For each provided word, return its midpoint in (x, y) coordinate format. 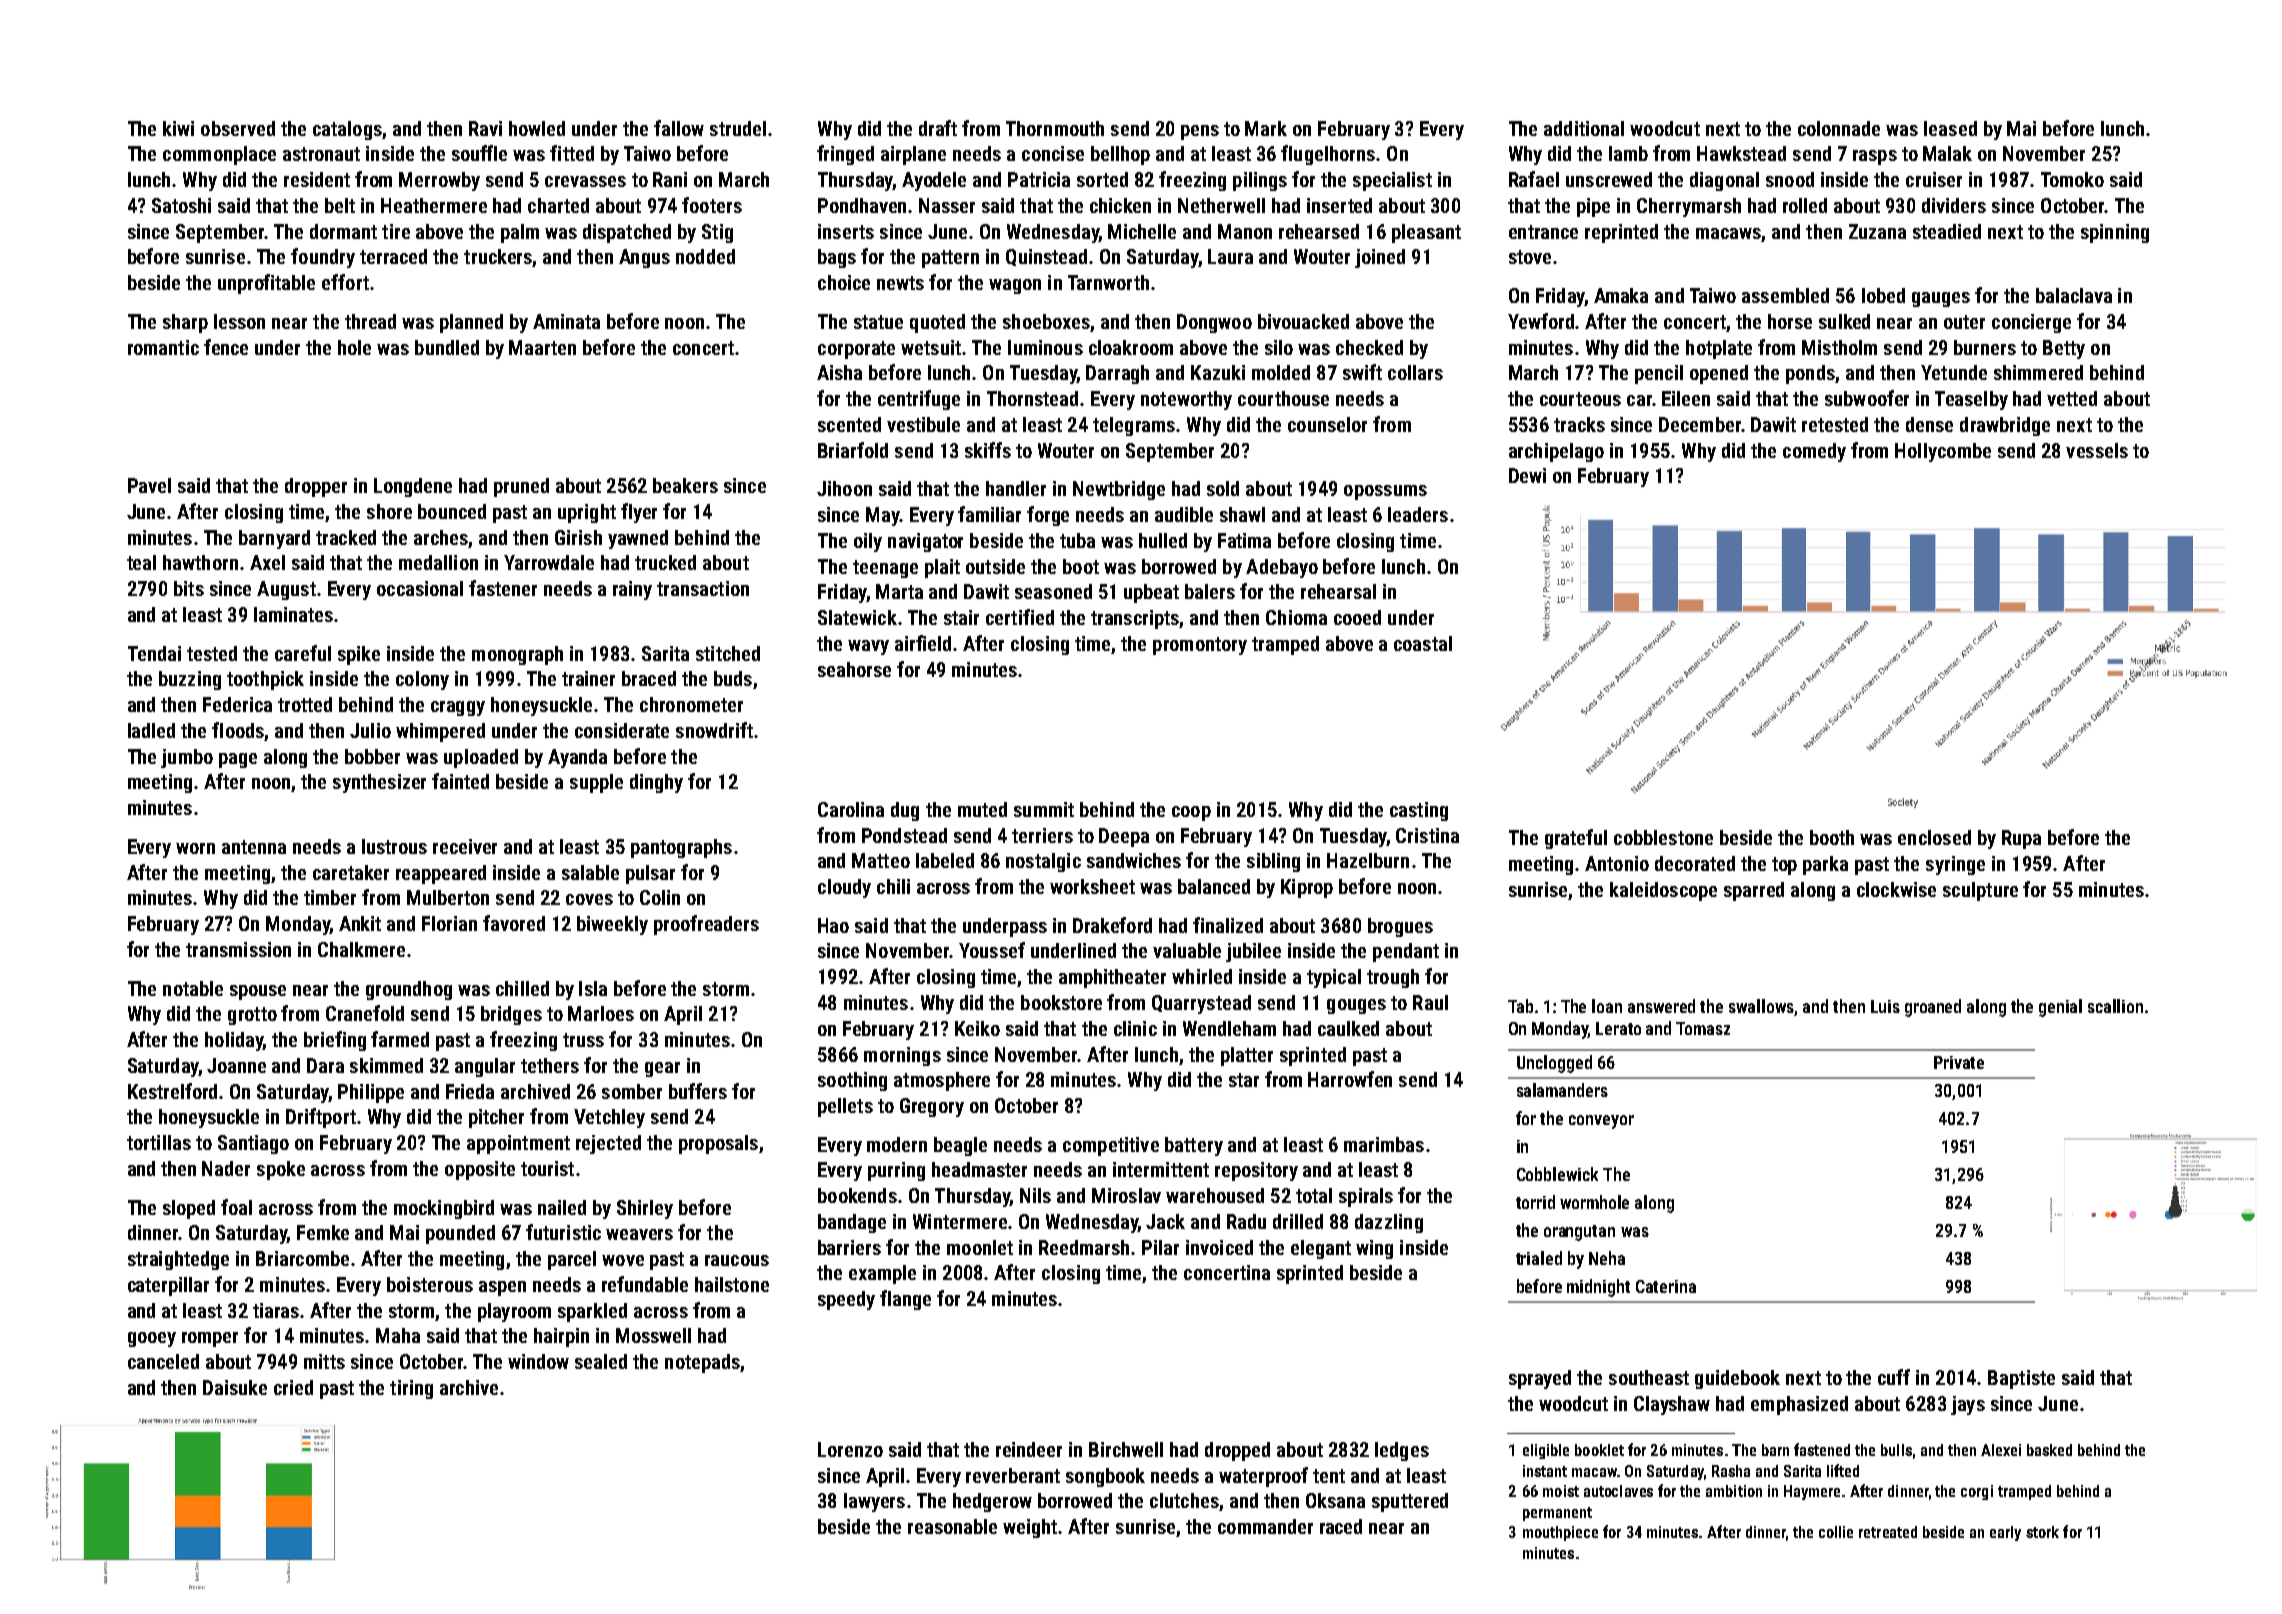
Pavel (149, 485)
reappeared (441, 874)
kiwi (178, 128)
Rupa (2021, 839)
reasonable (952, 1526)
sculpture (1980, 891)
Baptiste (2021, 1379)
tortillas (159, 1142)
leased (1950, 128)
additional (1584, 128)
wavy (868, 647)
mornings (902, 1056)
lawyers (874, 1502)
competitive (1111, 1146)
